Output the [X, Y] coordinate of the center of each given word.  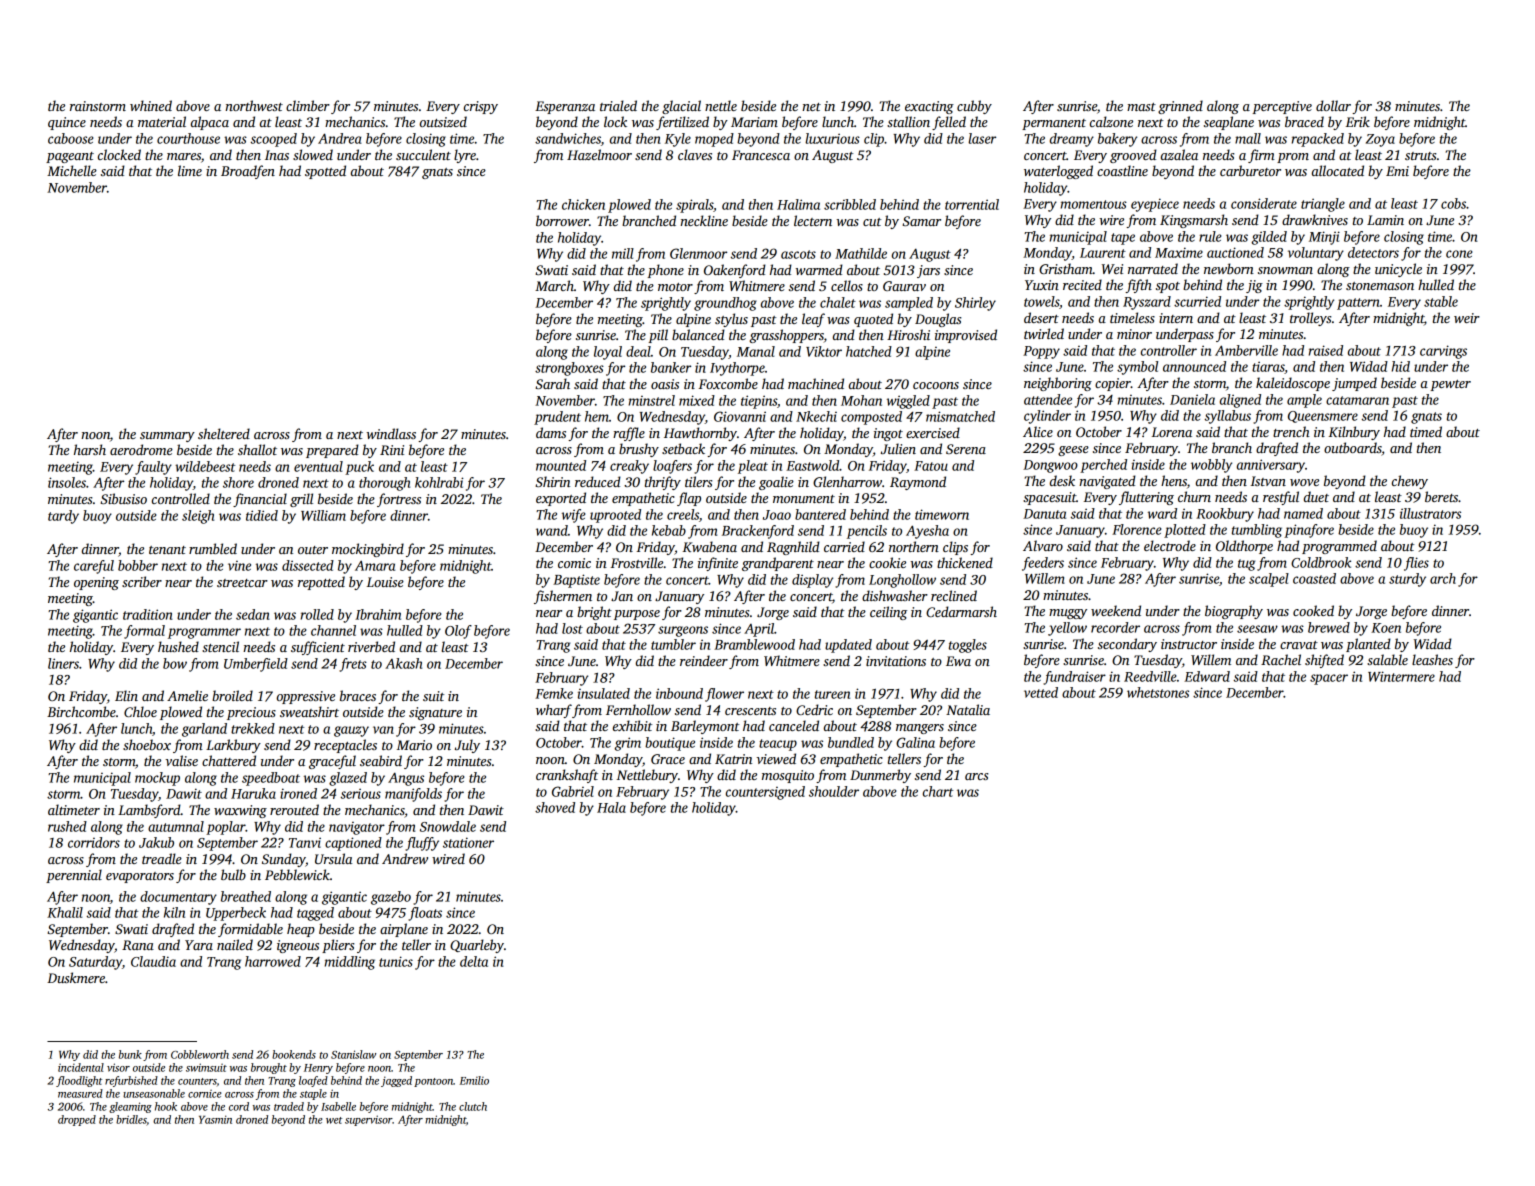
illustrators [1430, 513]
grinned [1180, 107]
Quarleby [477, 946]
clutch [473, 1106]
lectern [813, 220]
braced [1304, 121]
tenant [167, 550]
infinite [718, 564]
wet [334, 1120]
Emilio [474, 1080]
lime [190, 170]
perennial [74, 876]
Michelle [72, 170]
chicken [583, 204]
